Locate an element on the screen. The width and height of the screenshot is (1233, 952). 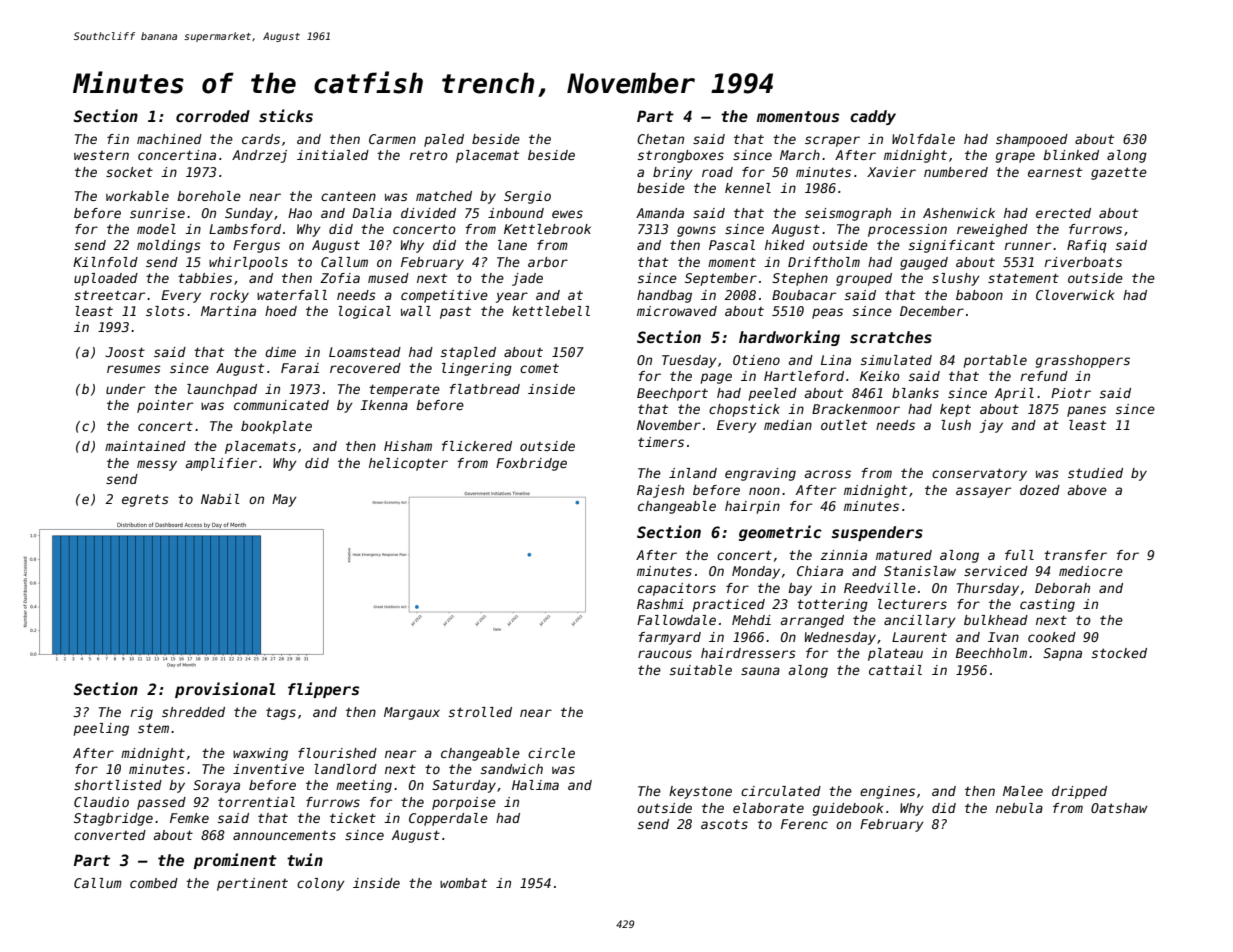
Xavier is located at coordinates (891, 172).
